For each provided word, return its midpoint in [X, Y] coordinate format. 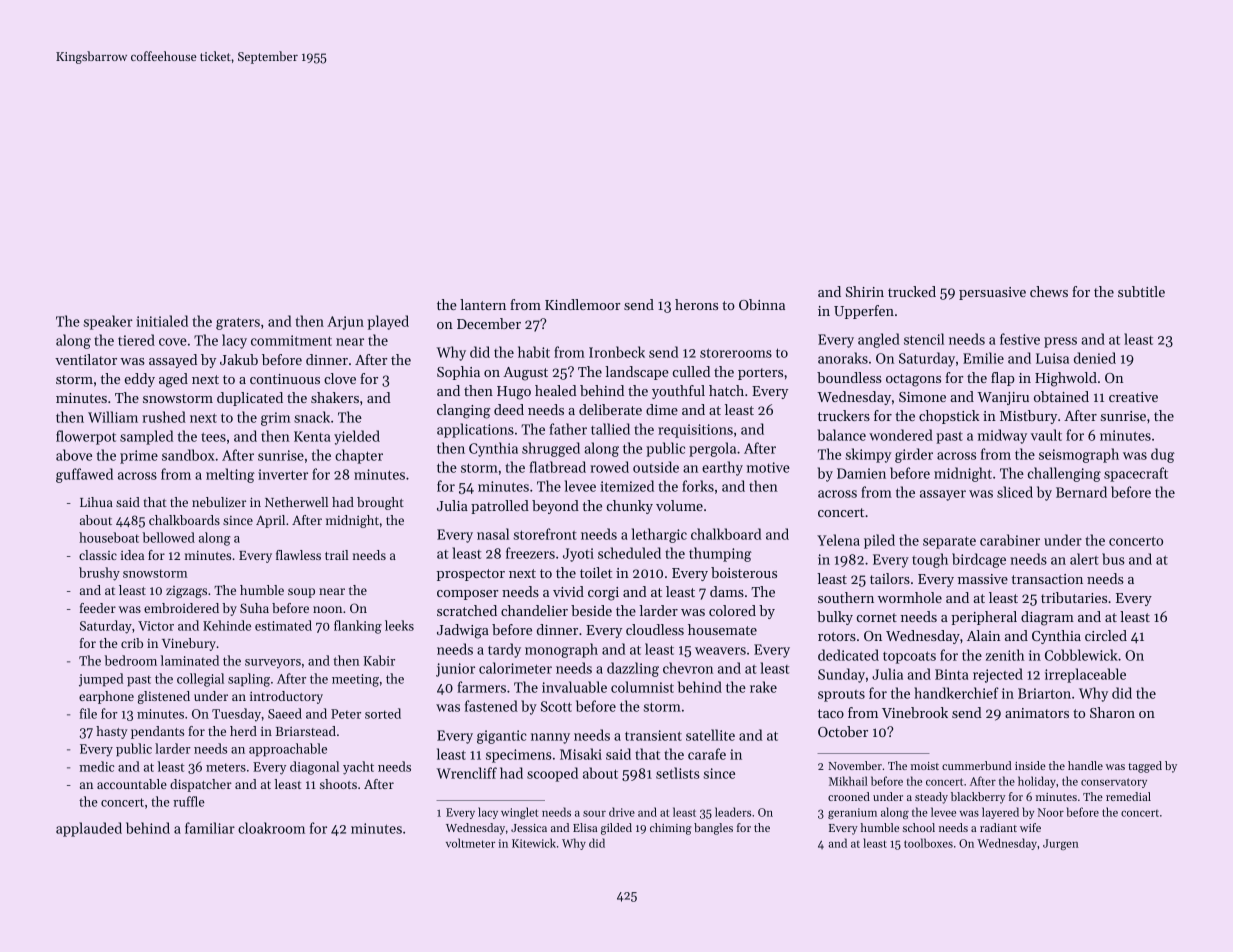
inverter [283, 474]
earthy [722, 468]
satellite [710, 735]
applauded [89, 829]
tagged [1145, 767]
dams [727, 591]
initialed [162, 321]
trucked [912, 291]
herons [696, 304]
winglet [519, 813]
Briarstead [306, 731]
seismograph [1079, 455]
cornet [877, 617]
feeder [98, 608]
